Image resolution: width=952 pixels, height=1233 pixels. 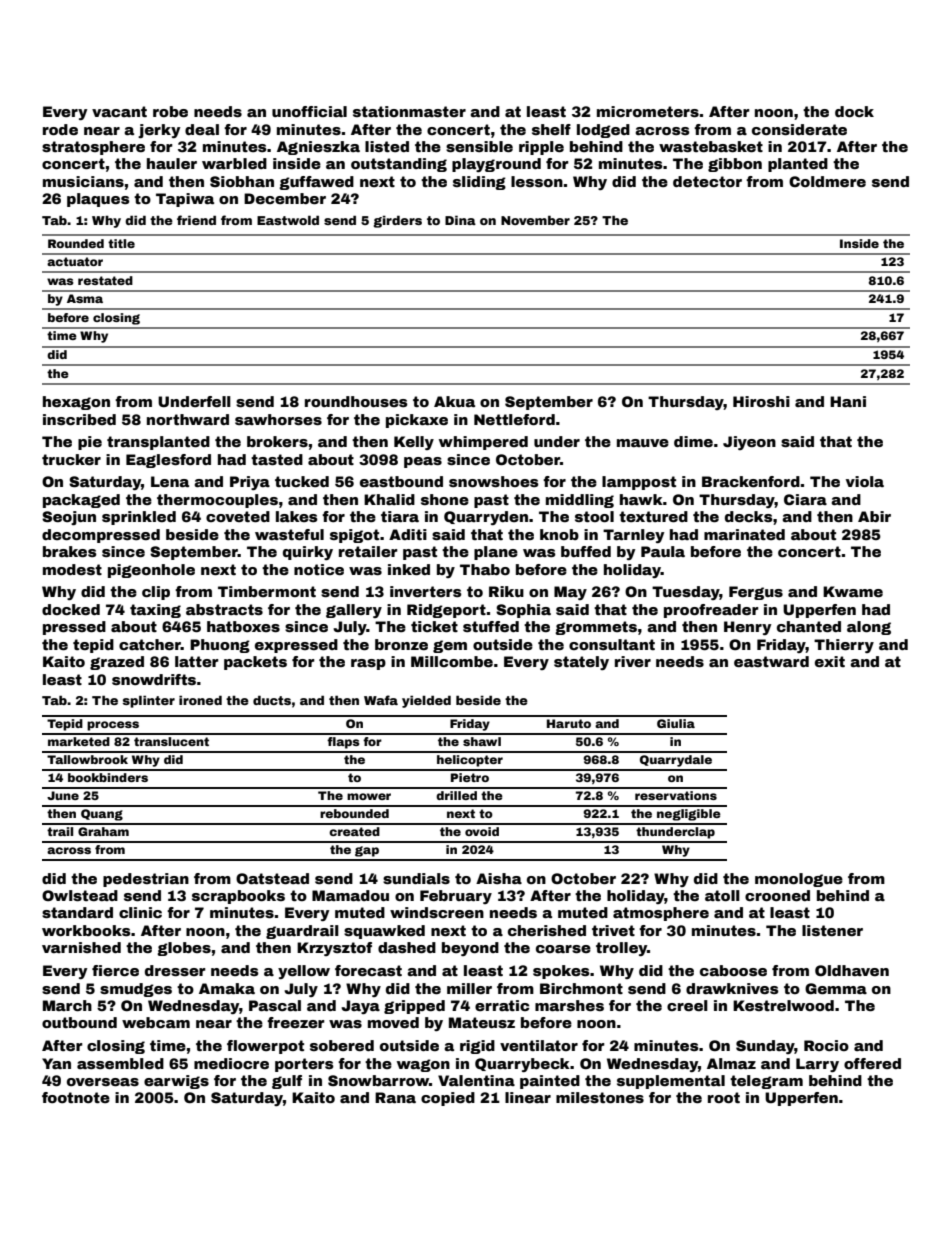 I want to click on Hani, so click(x=848, y=401).
